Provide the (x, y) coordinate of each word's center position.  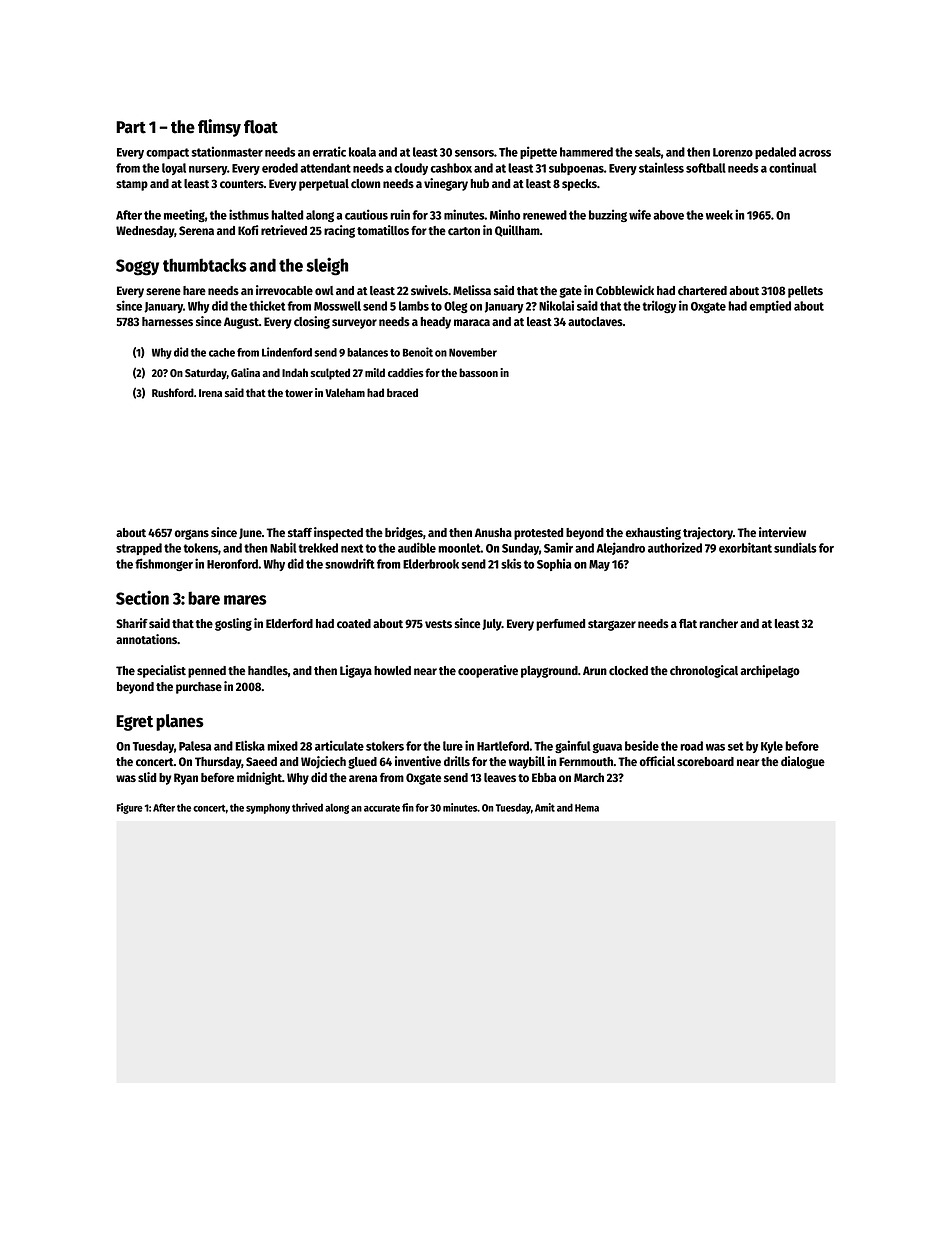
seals (648, 152)
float (261, 127)
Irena (210, 393)
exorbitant (745, 547)
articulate (339, 745)
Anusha (493, 532)
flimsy (219, 128)
